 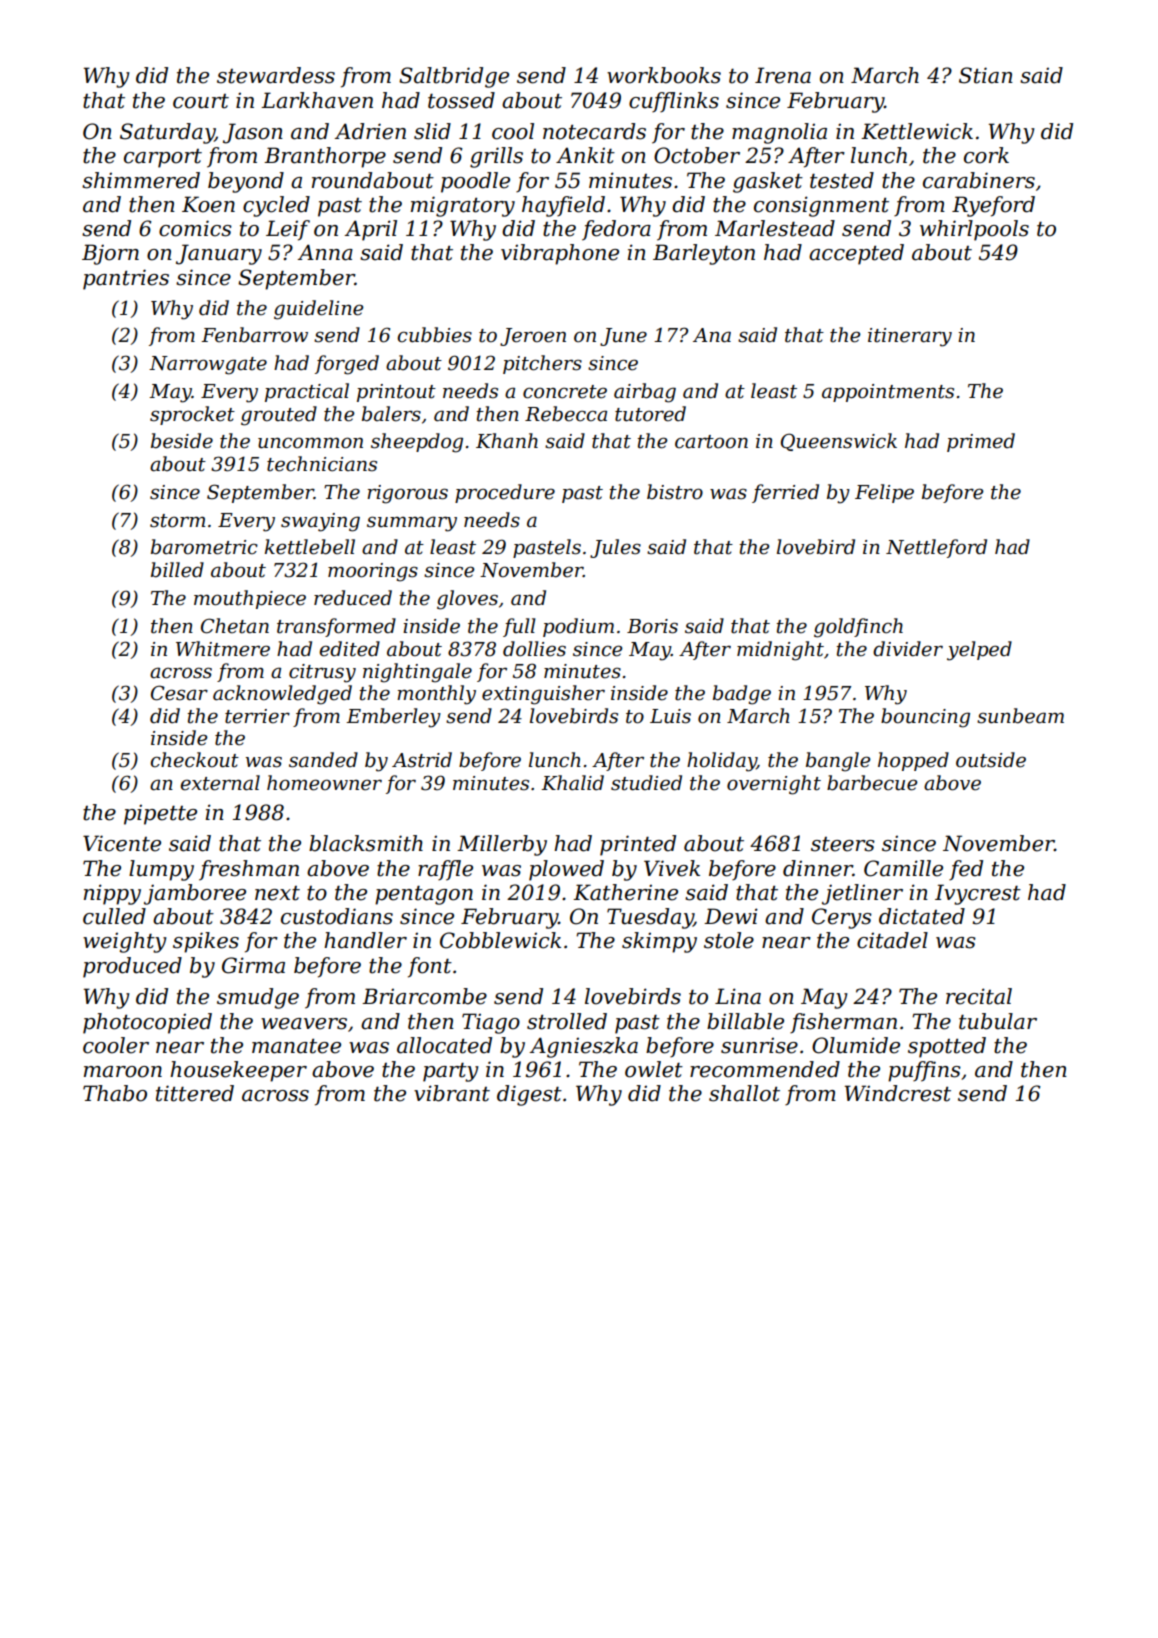 I want to click on June, so click(x=623, y=337).
